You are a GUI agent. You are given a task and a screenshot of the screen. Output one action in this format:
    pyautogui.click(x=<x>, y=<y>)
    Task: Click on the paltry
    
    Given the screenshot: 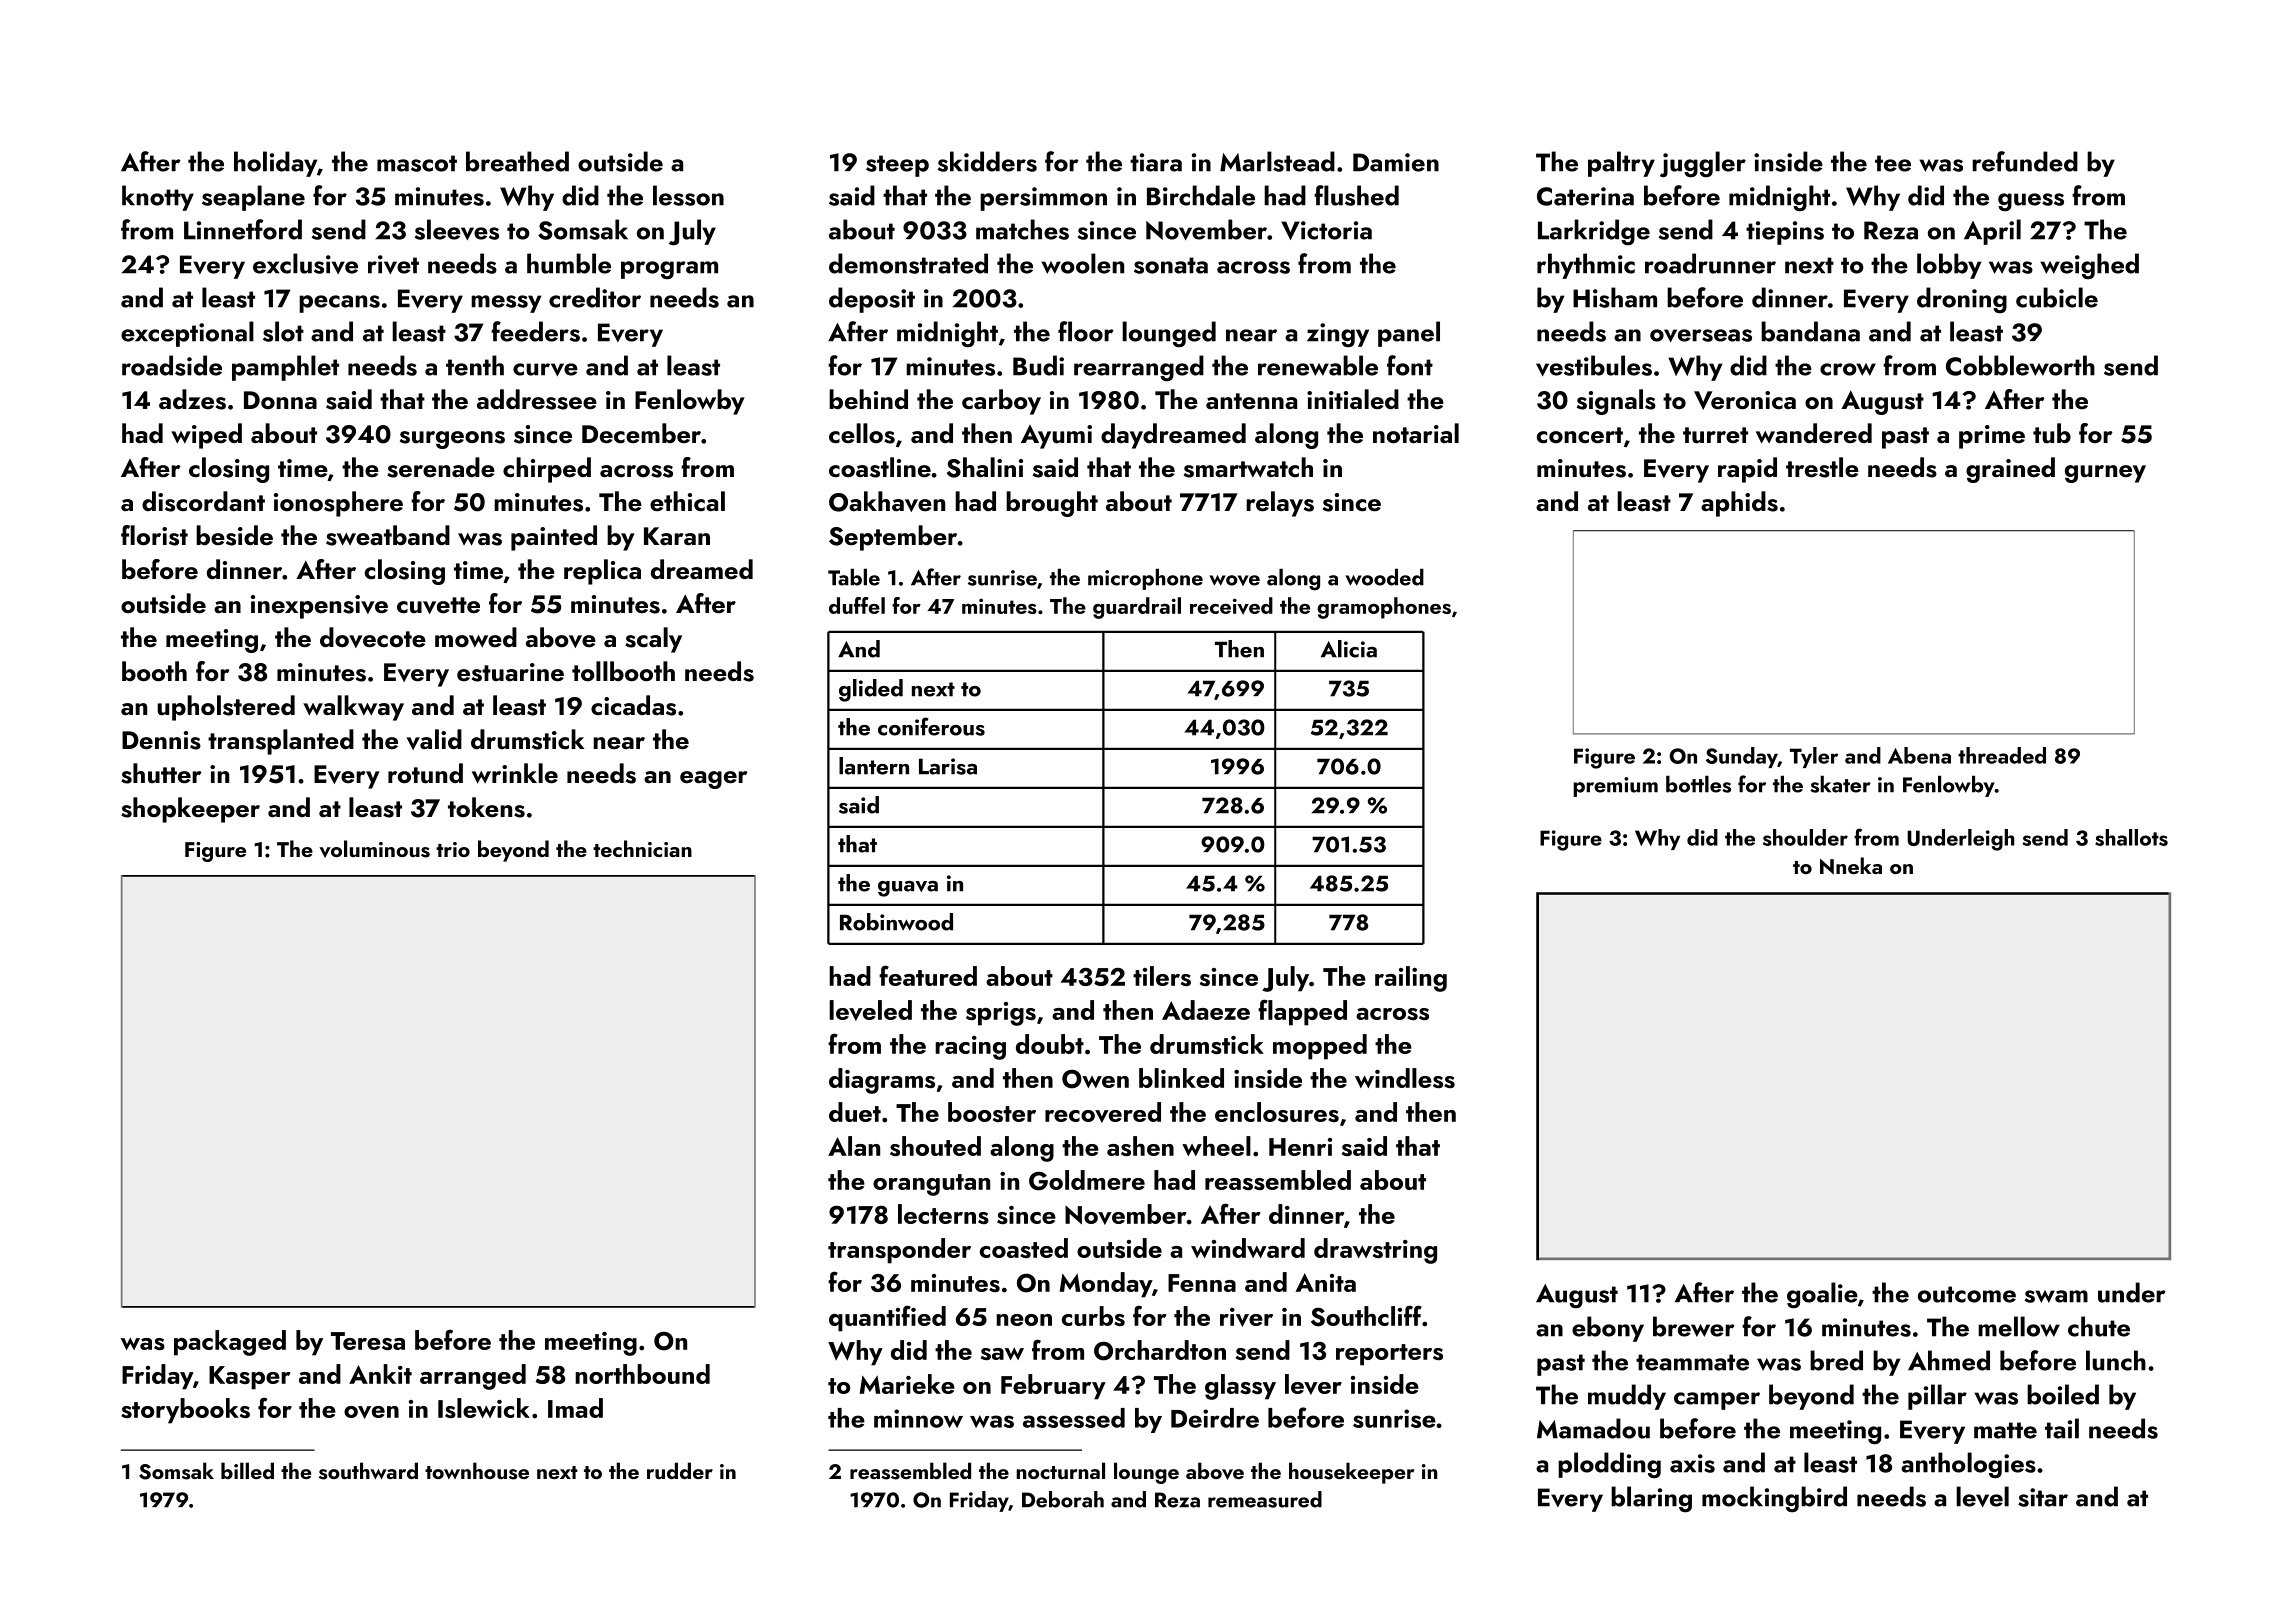 What is the action you would take?
    pyautogui.click(x=1621, y=164)
